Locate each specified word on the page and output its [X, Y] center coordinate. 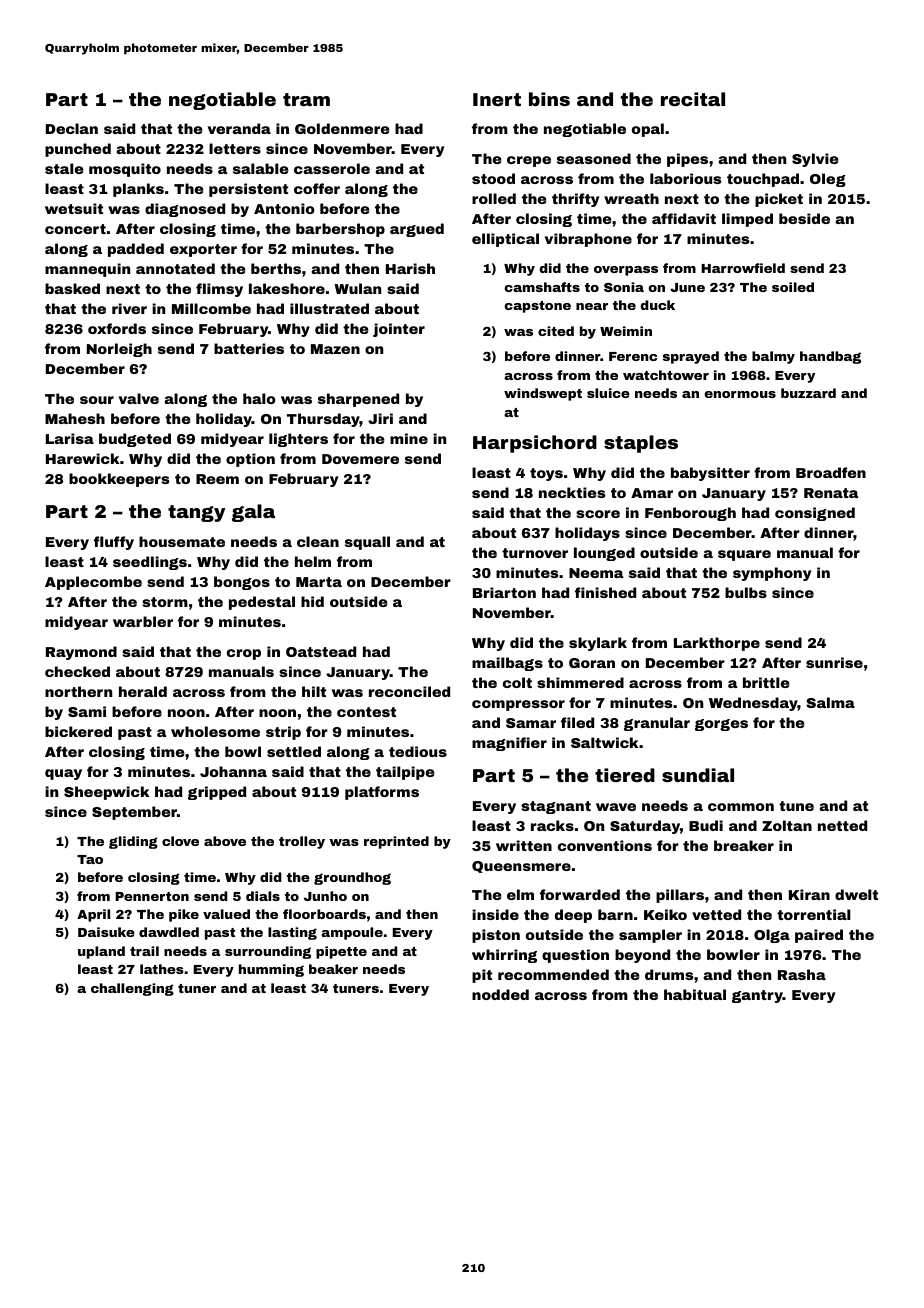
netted [842, 825]
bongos [242, 583]
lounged [604, 554]
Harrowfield [743, 268]
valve [139, 398]
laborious [685, 178]
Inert [497, 99]
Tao [90, 859]
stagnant [556, 807]
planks [138, 190]
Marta [319, 582]
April [93, 915]
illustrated [329, 308]
